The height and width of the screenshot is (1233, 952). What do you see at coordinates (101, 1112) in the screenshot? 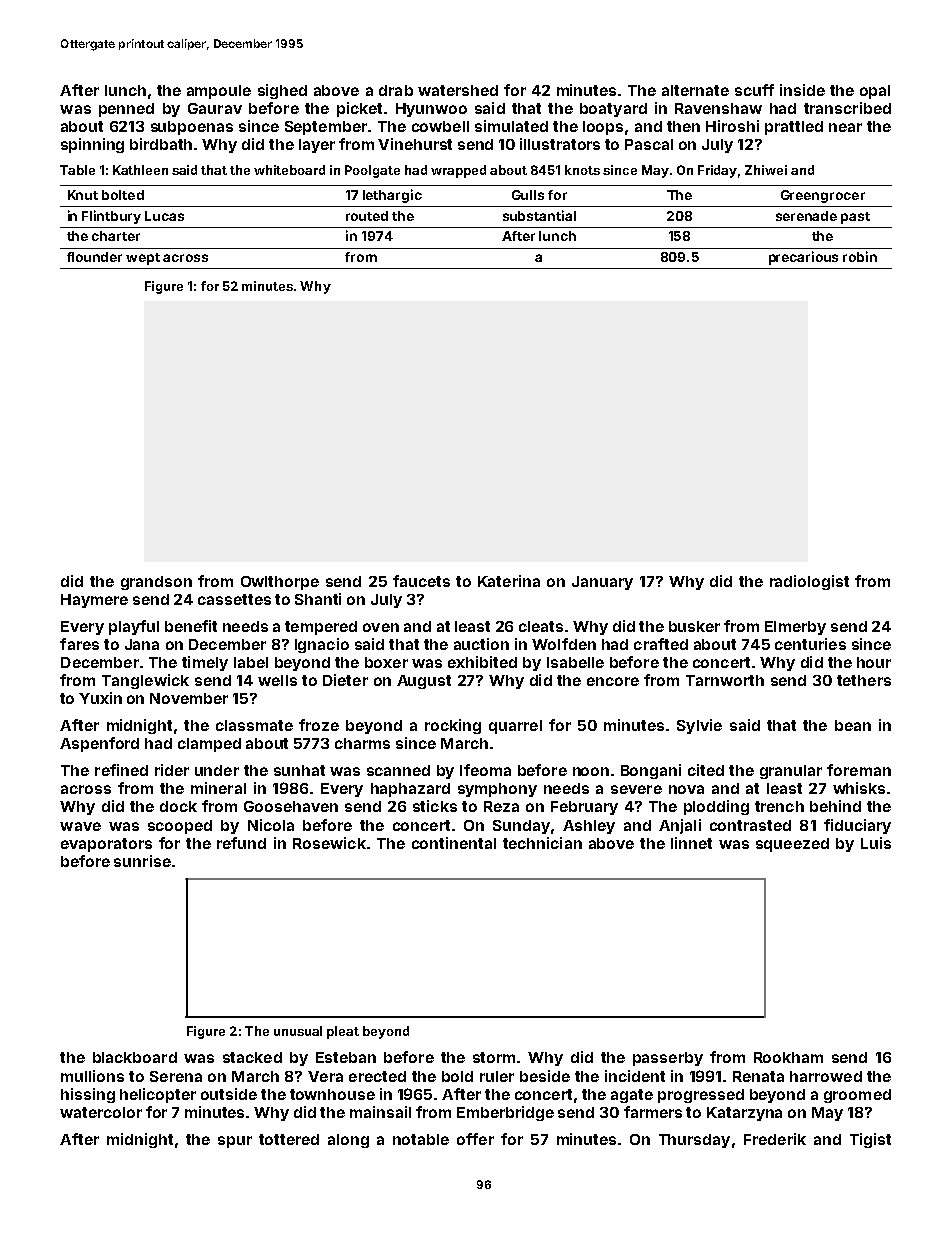
I see `watercolor` at bounding box center [101, 1112].
